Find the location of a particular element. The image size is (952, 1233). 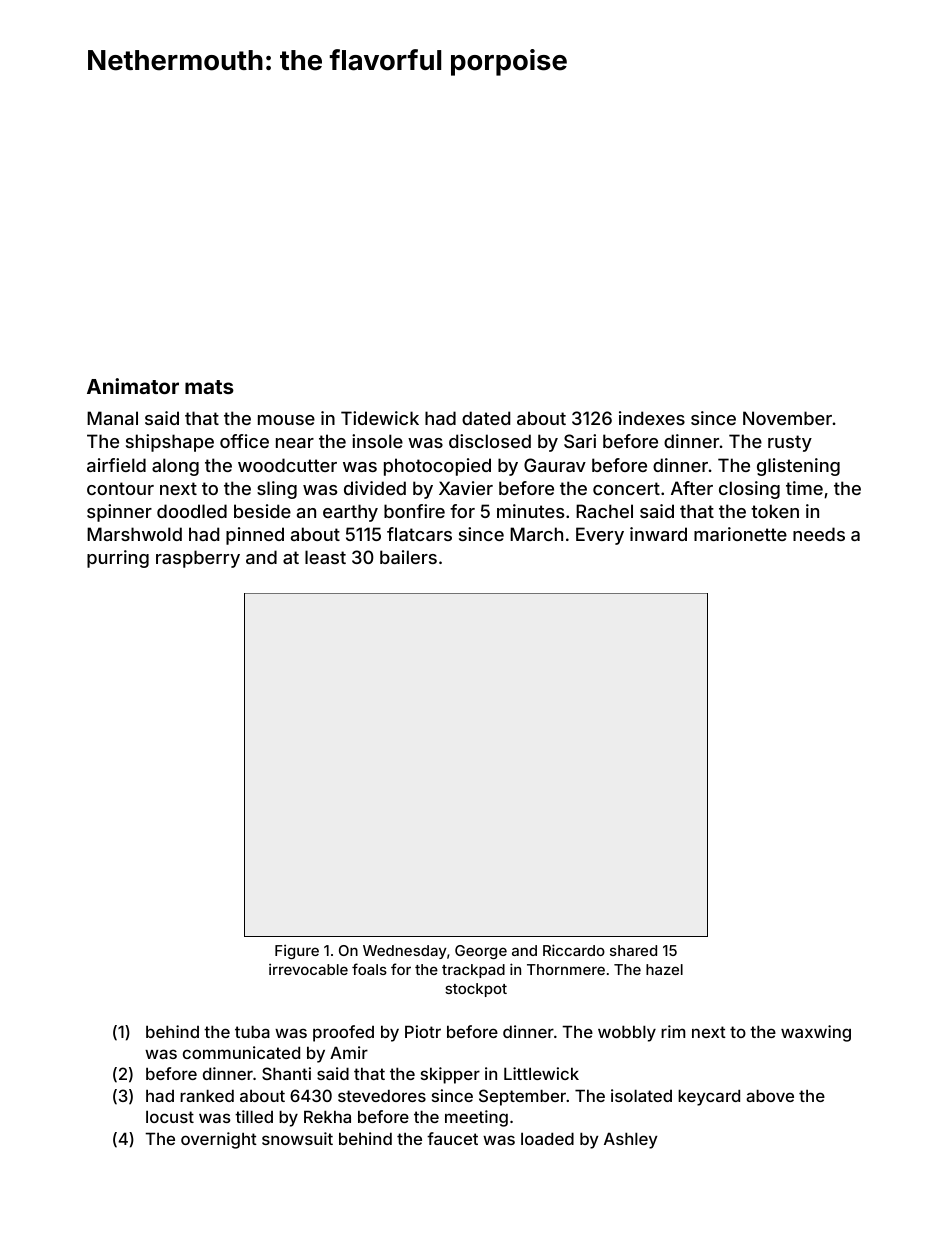

marionette is located at coordinates (740, 534).
